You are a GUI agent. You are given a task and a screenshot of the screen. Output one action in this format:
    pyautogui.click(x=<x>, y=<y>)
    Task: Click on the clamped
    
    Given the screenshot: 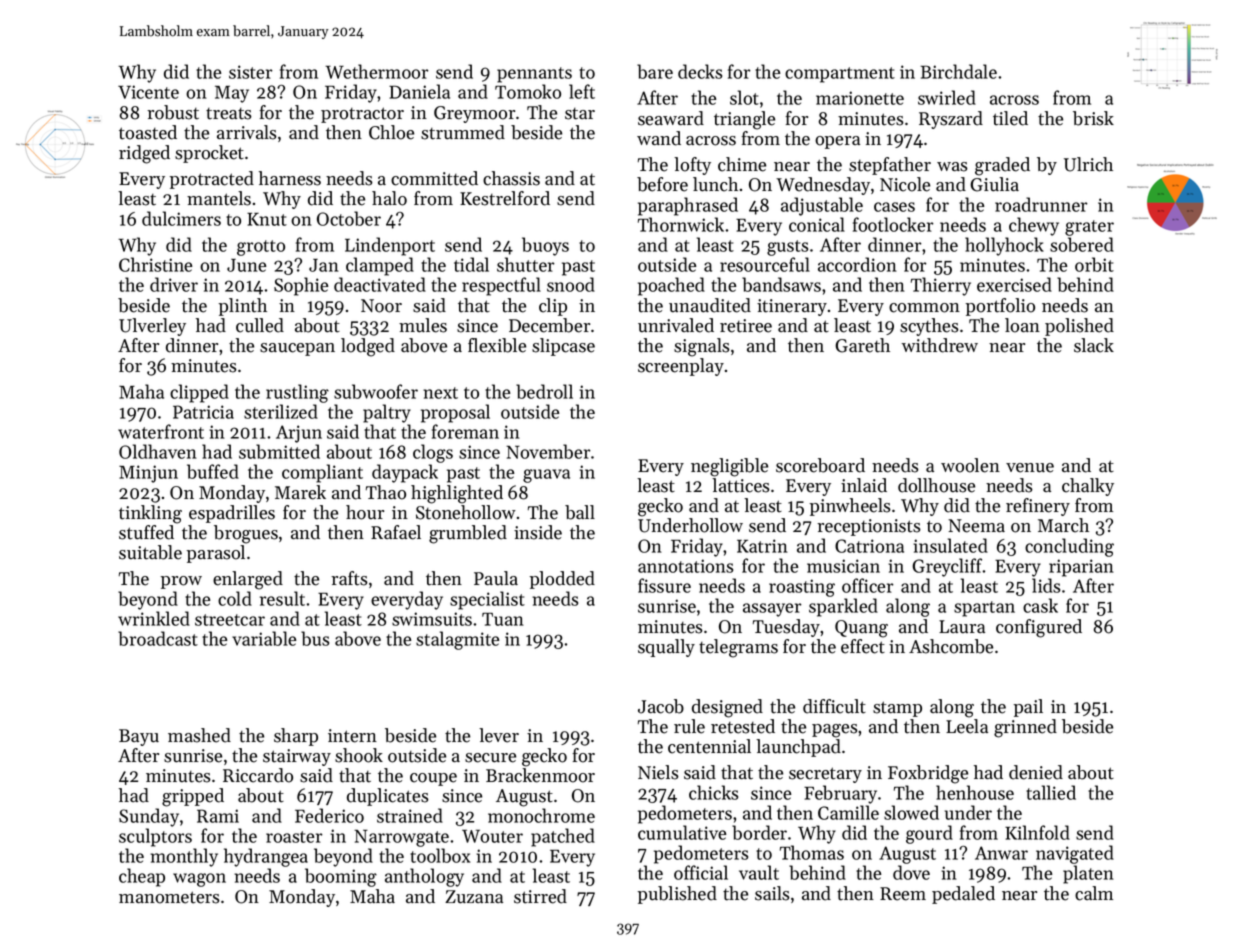 What is the action you would take?
    pyautogui.click(x=380, y=266)
